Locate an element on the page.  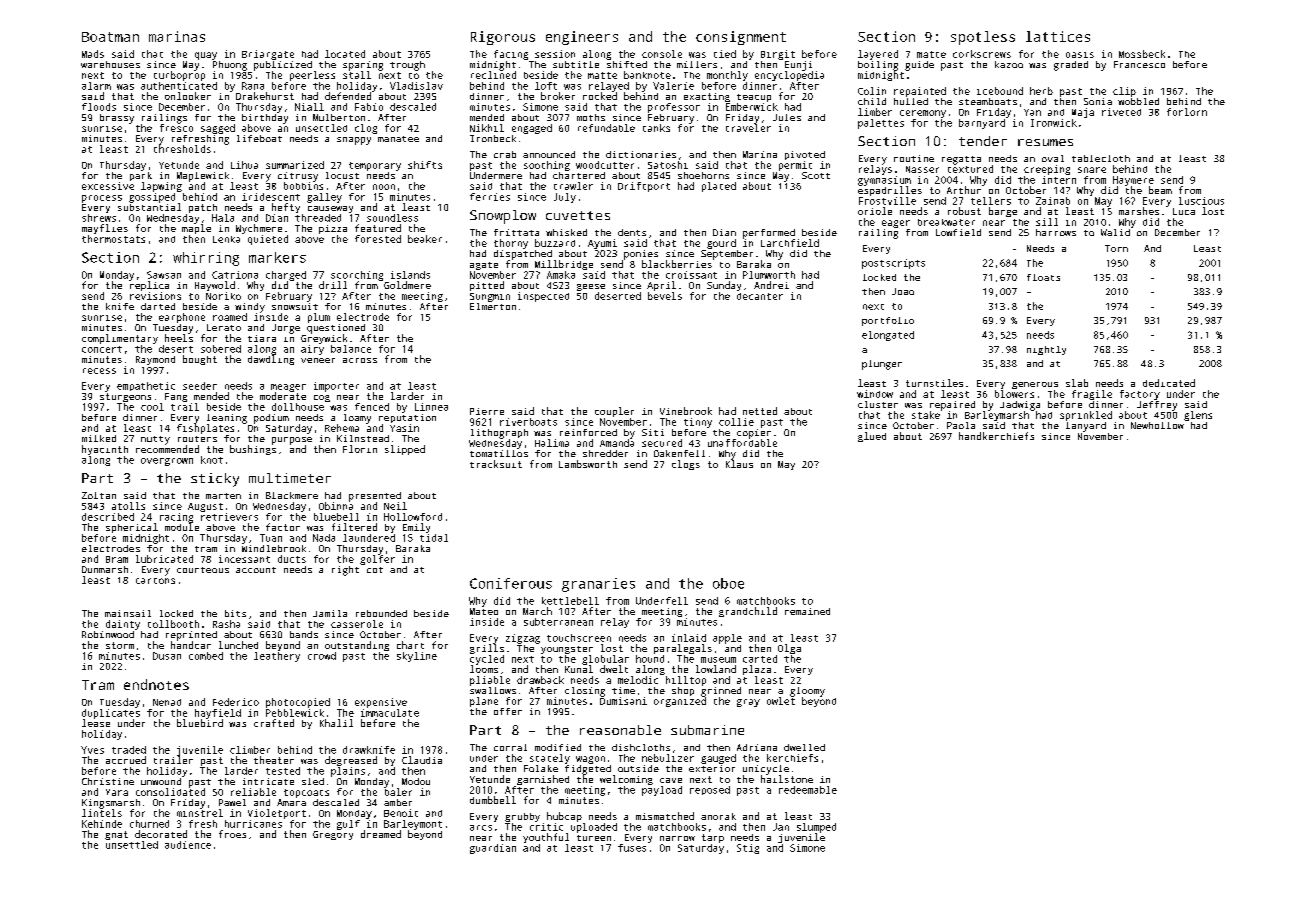
consignment is located at coordinates (741, 38).
